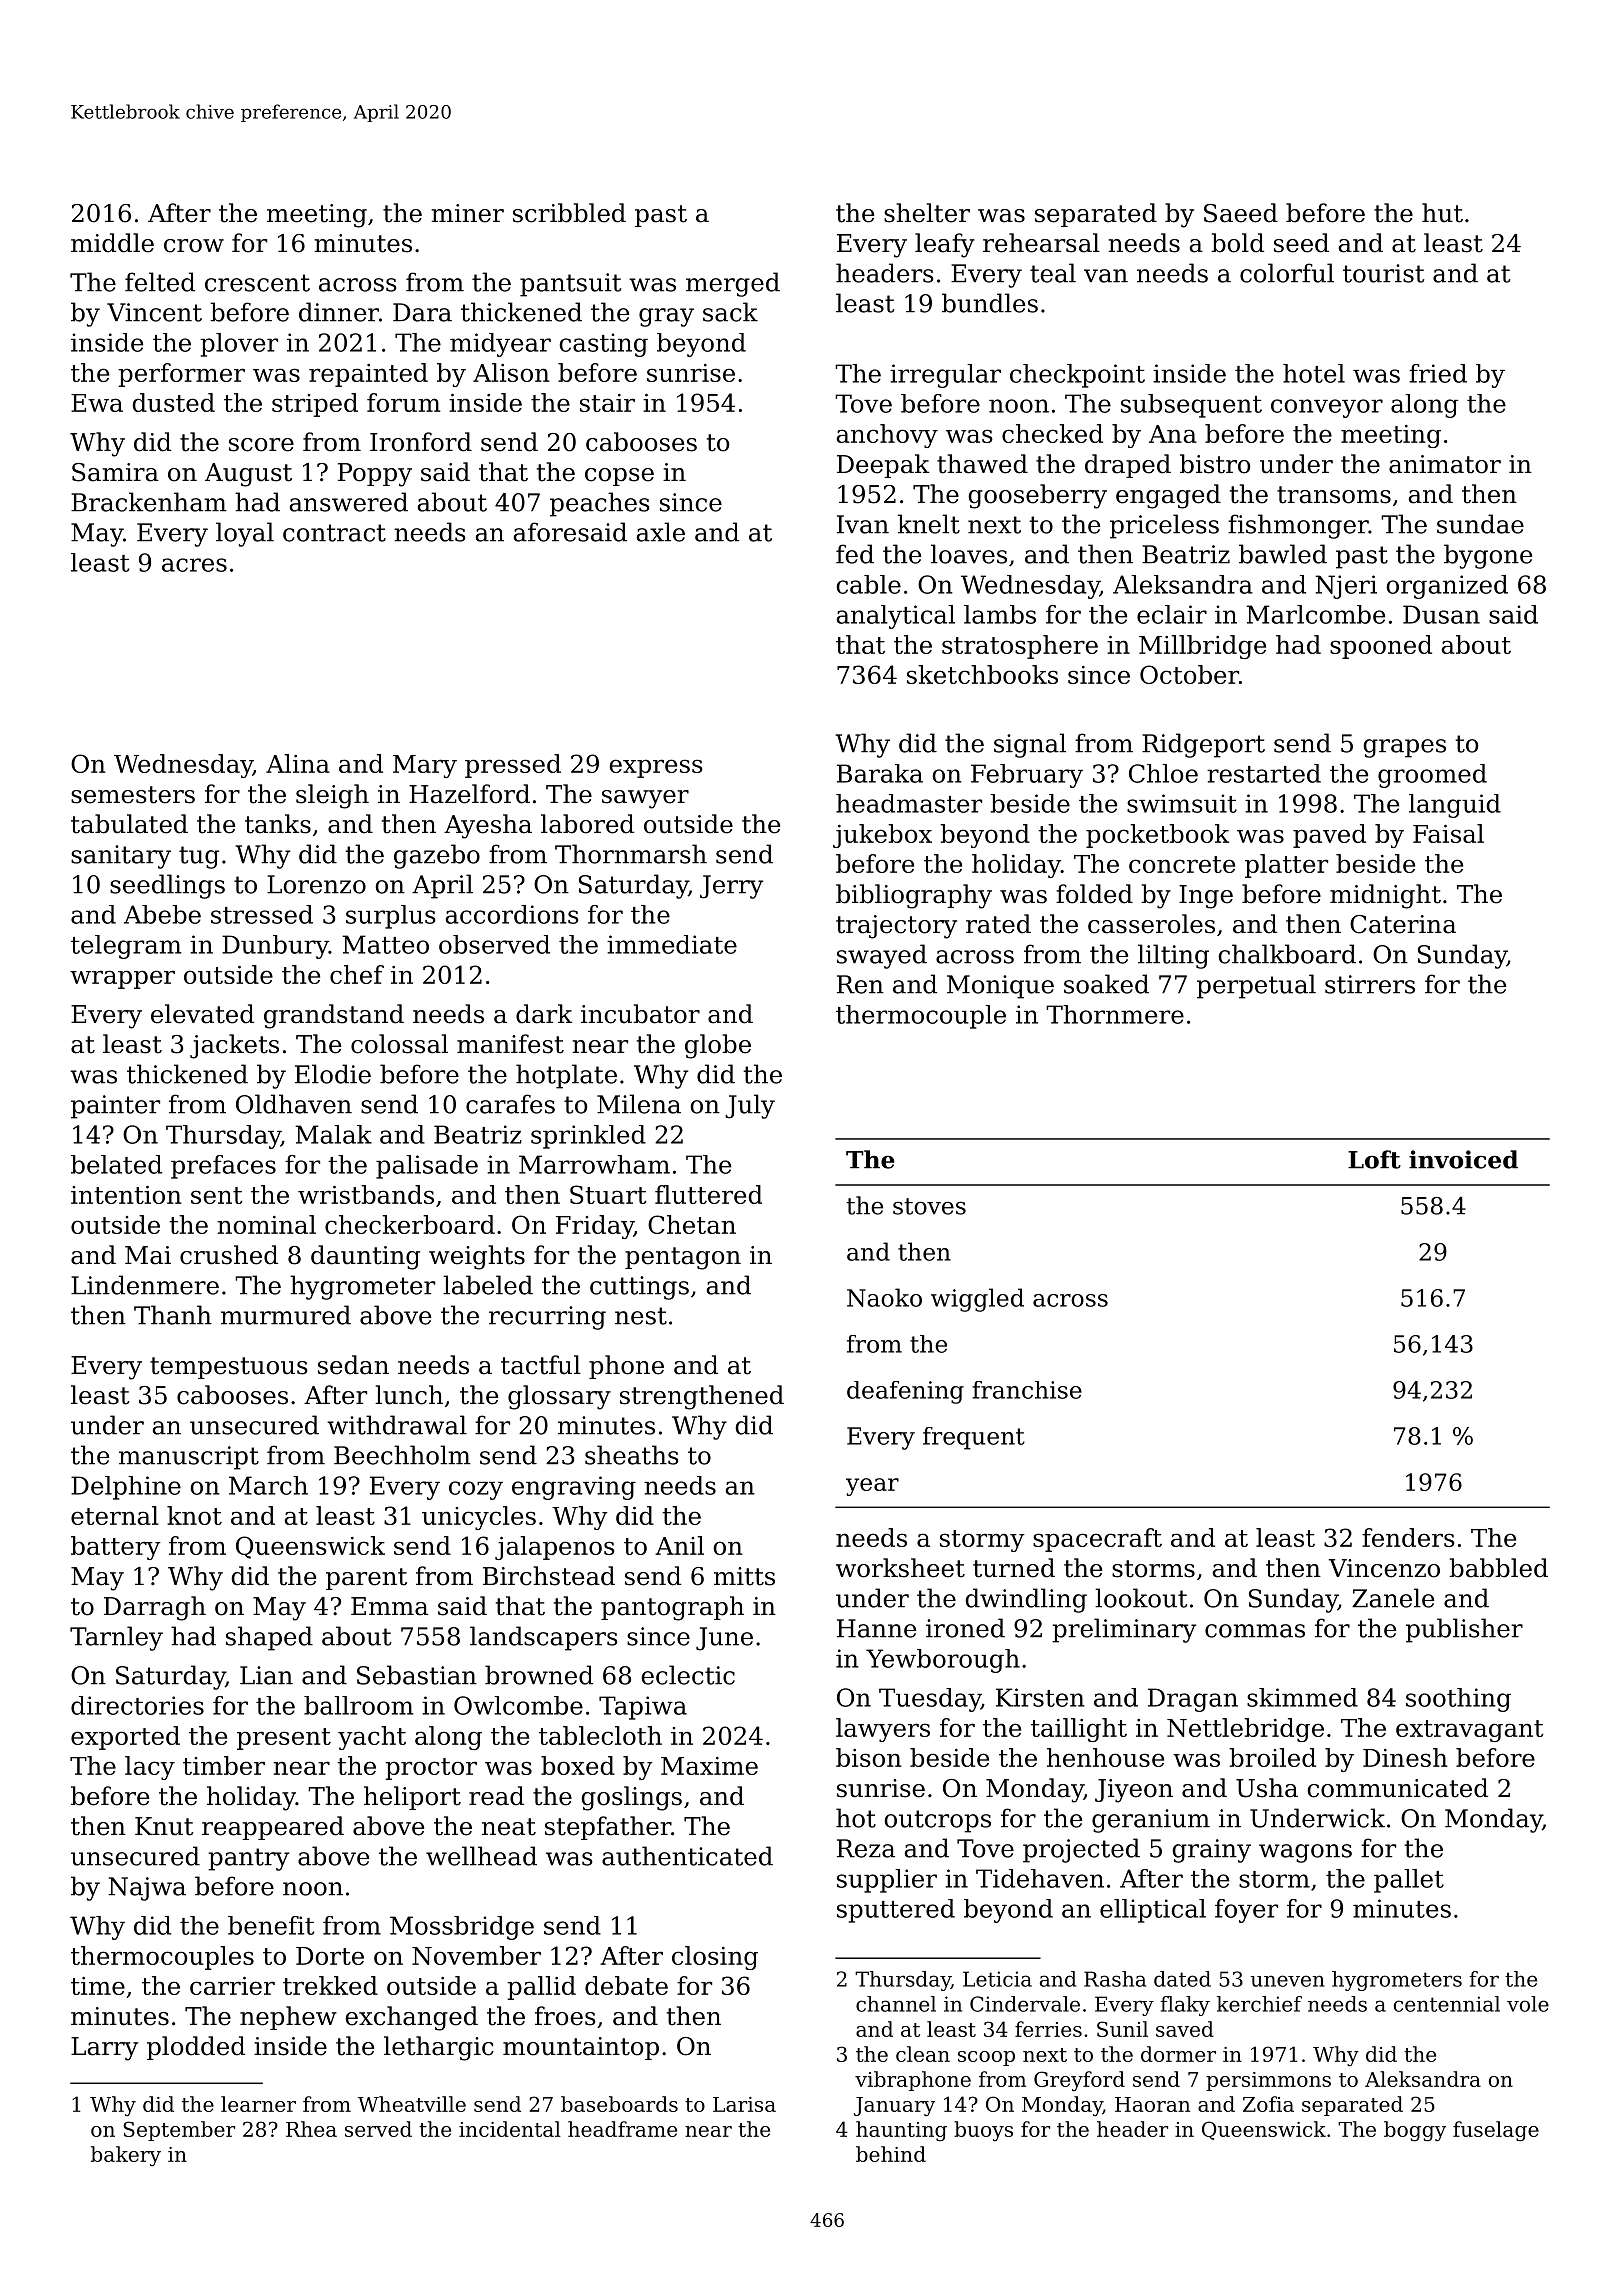  I want to click on score, so click(261, 445).
